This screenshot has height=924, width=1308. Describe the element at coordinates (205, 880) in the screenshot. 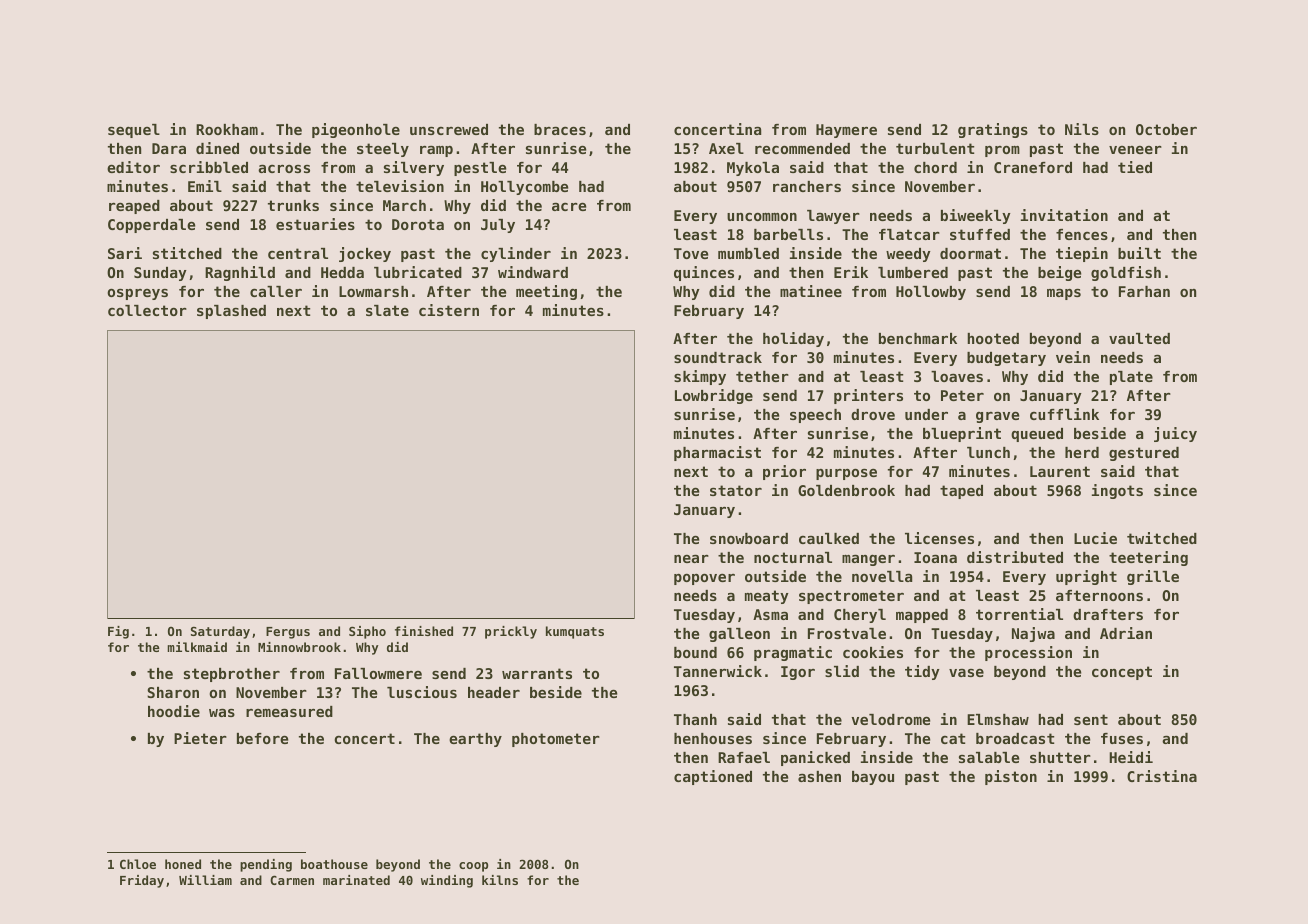

I see `William` at that location.
